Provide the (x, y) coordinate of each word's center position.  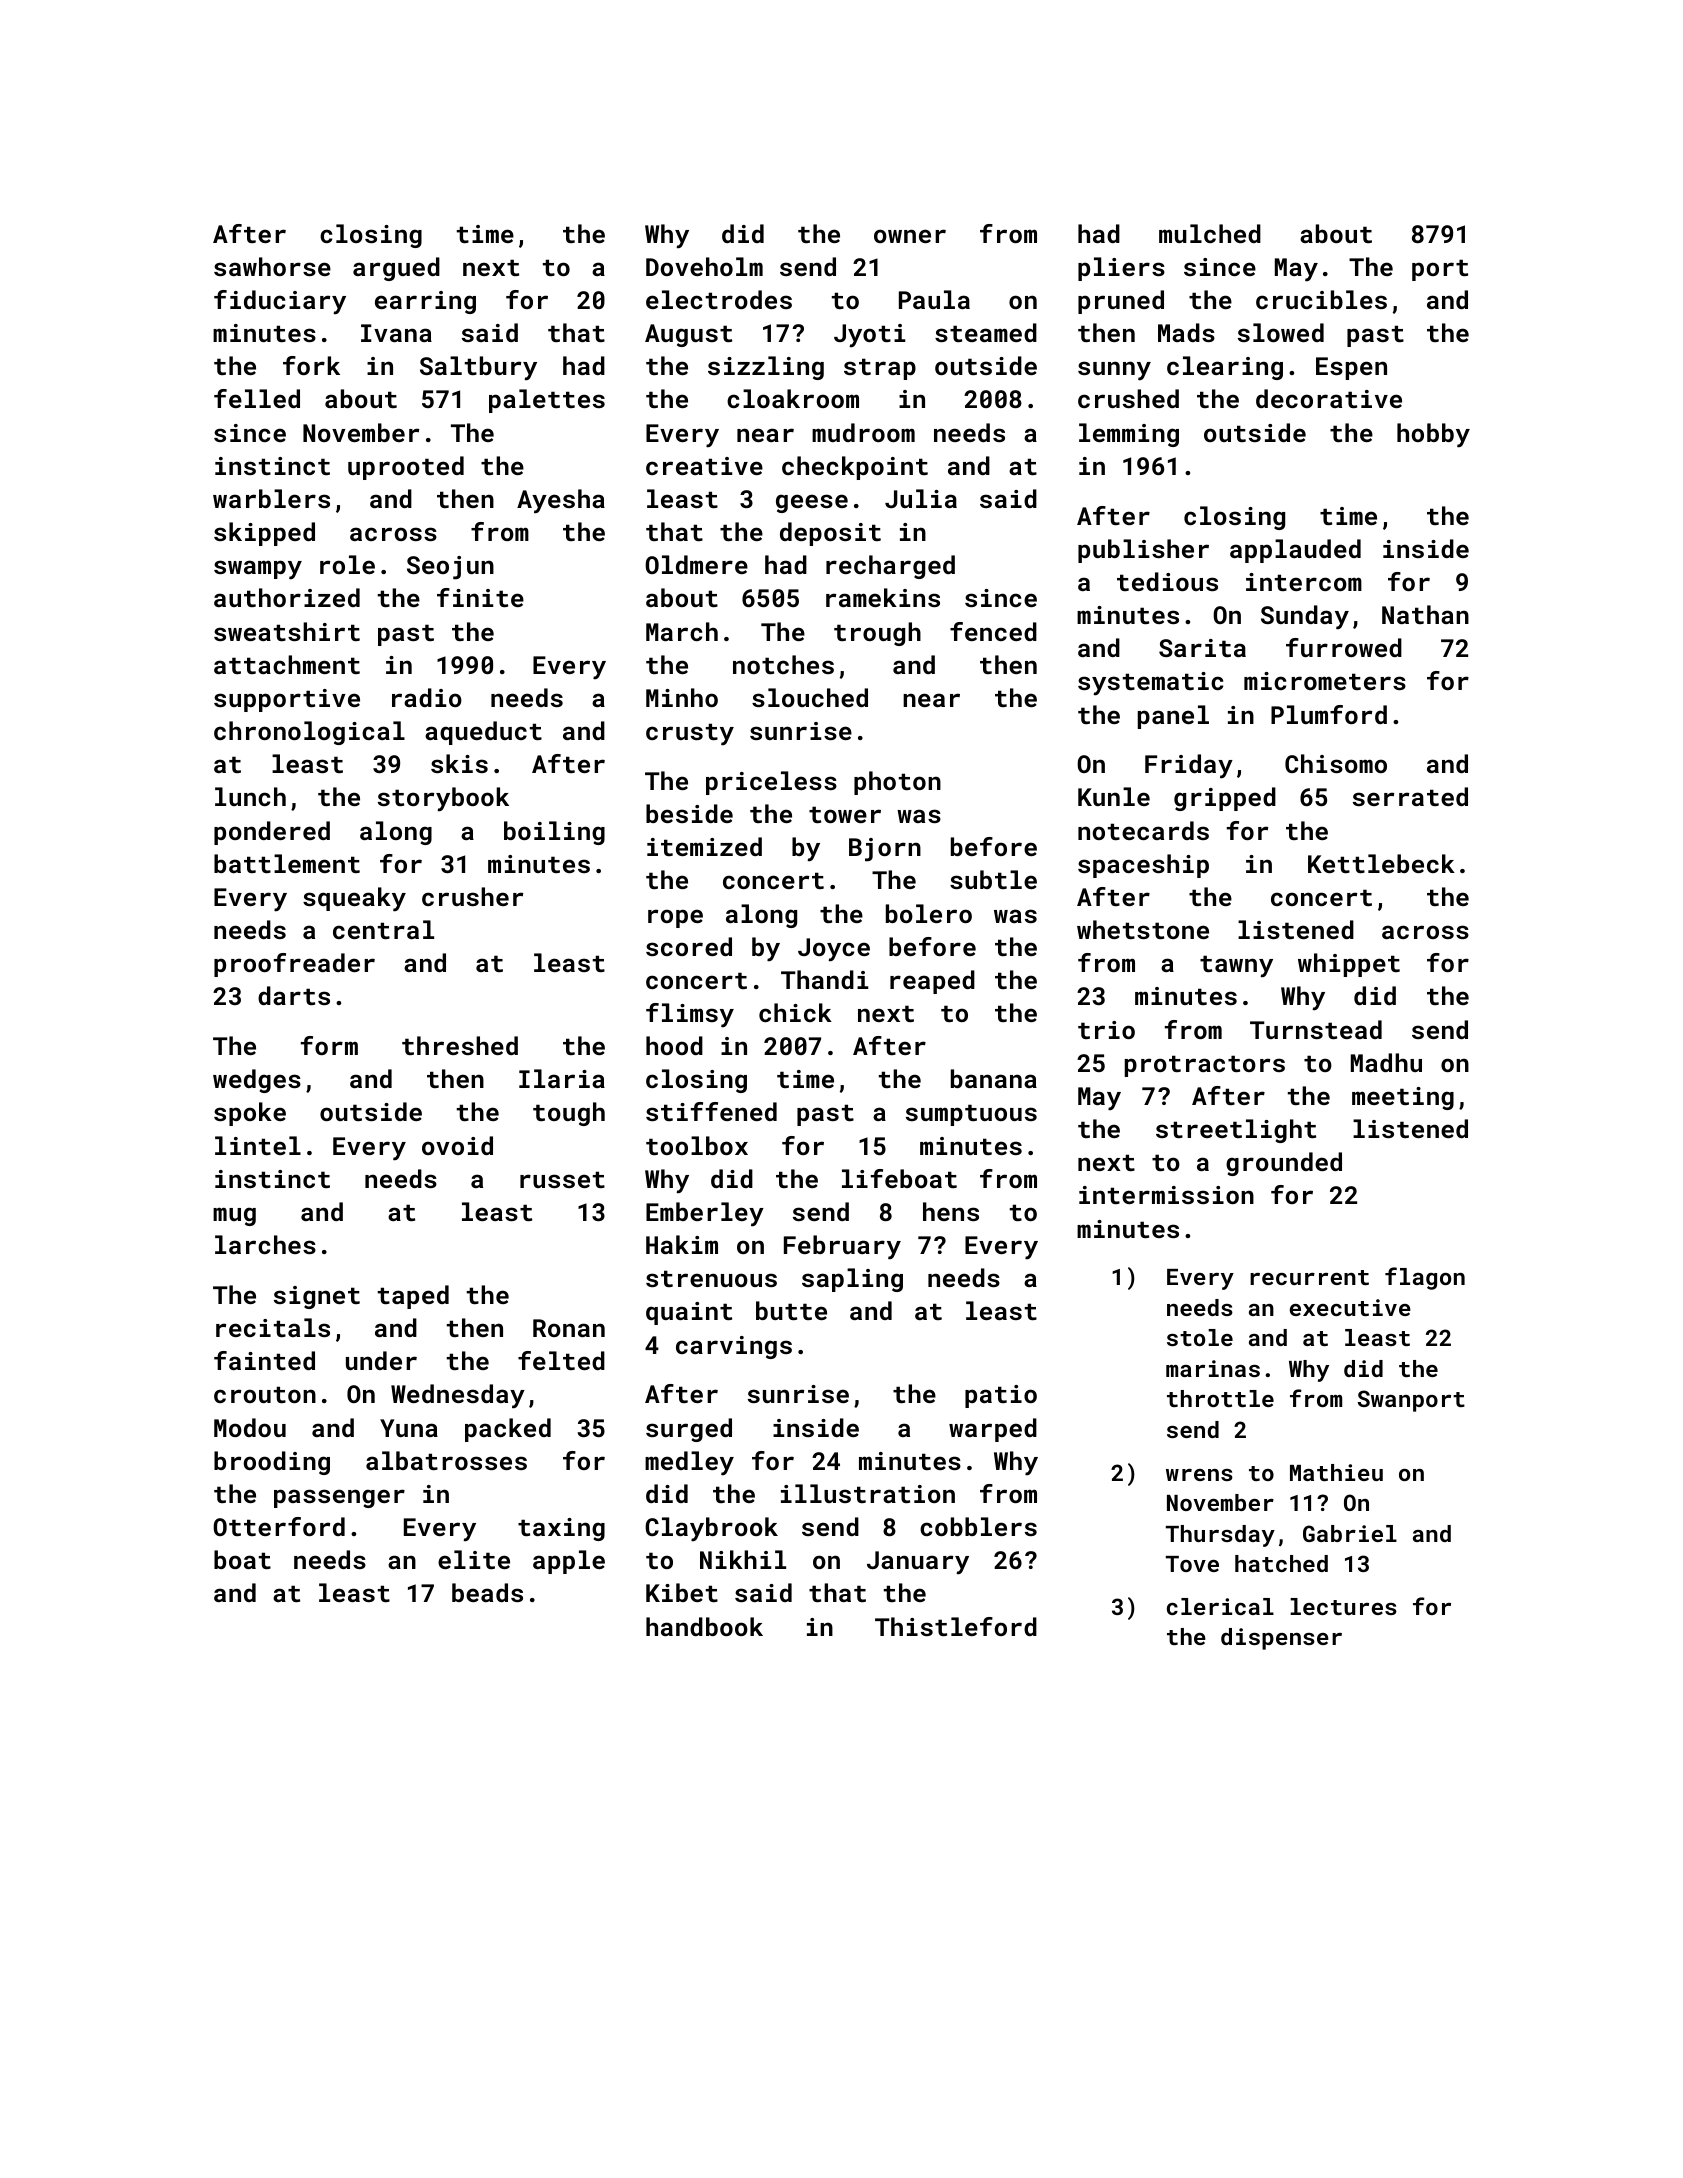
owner (910, 236)
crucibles (1321, 299)
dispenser (1281, 1639)
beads (487, 1592)
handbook (704, 1626)
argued (396, 269)
